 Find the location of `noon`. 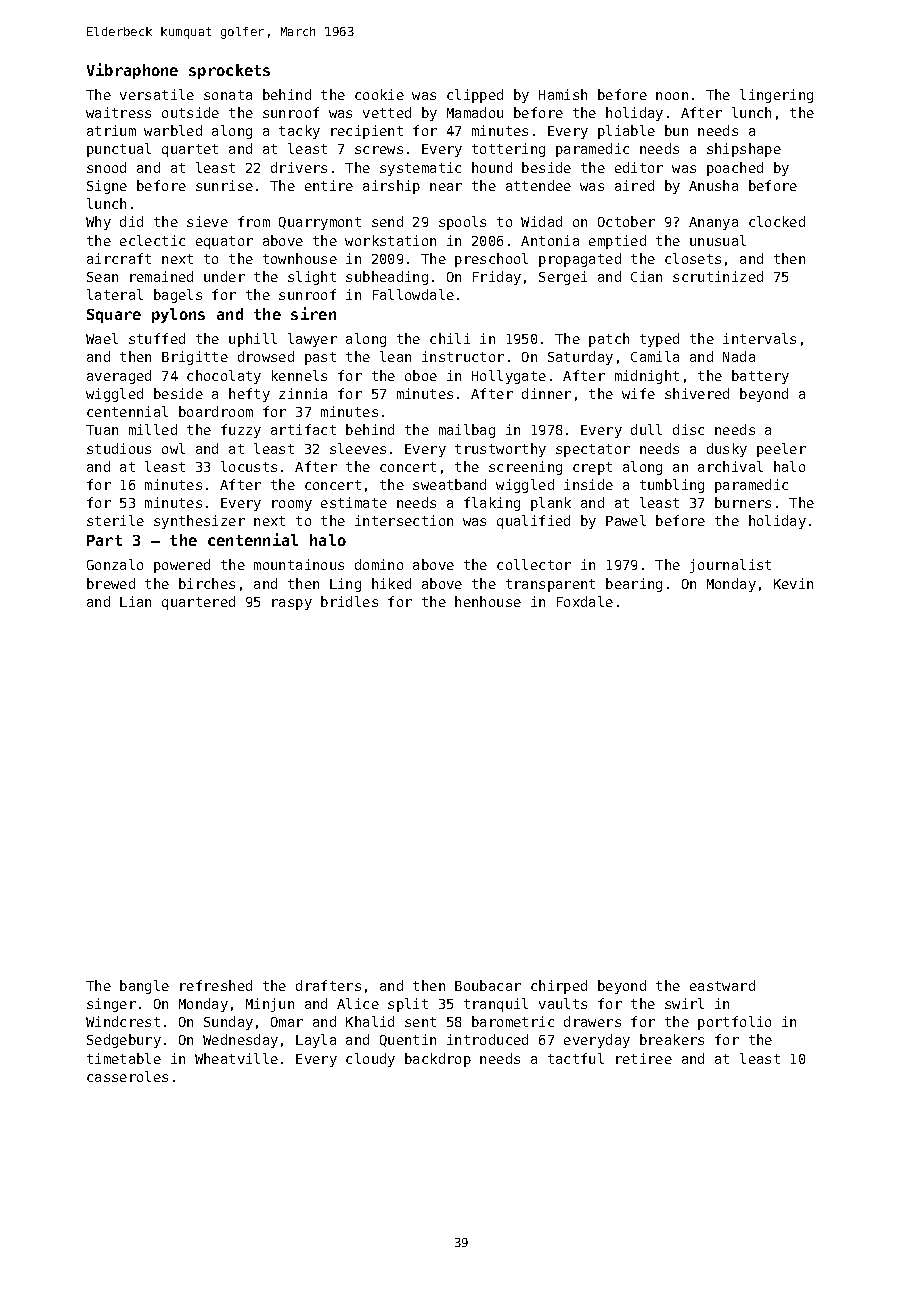

noon is located at coordinates (672, 96).
